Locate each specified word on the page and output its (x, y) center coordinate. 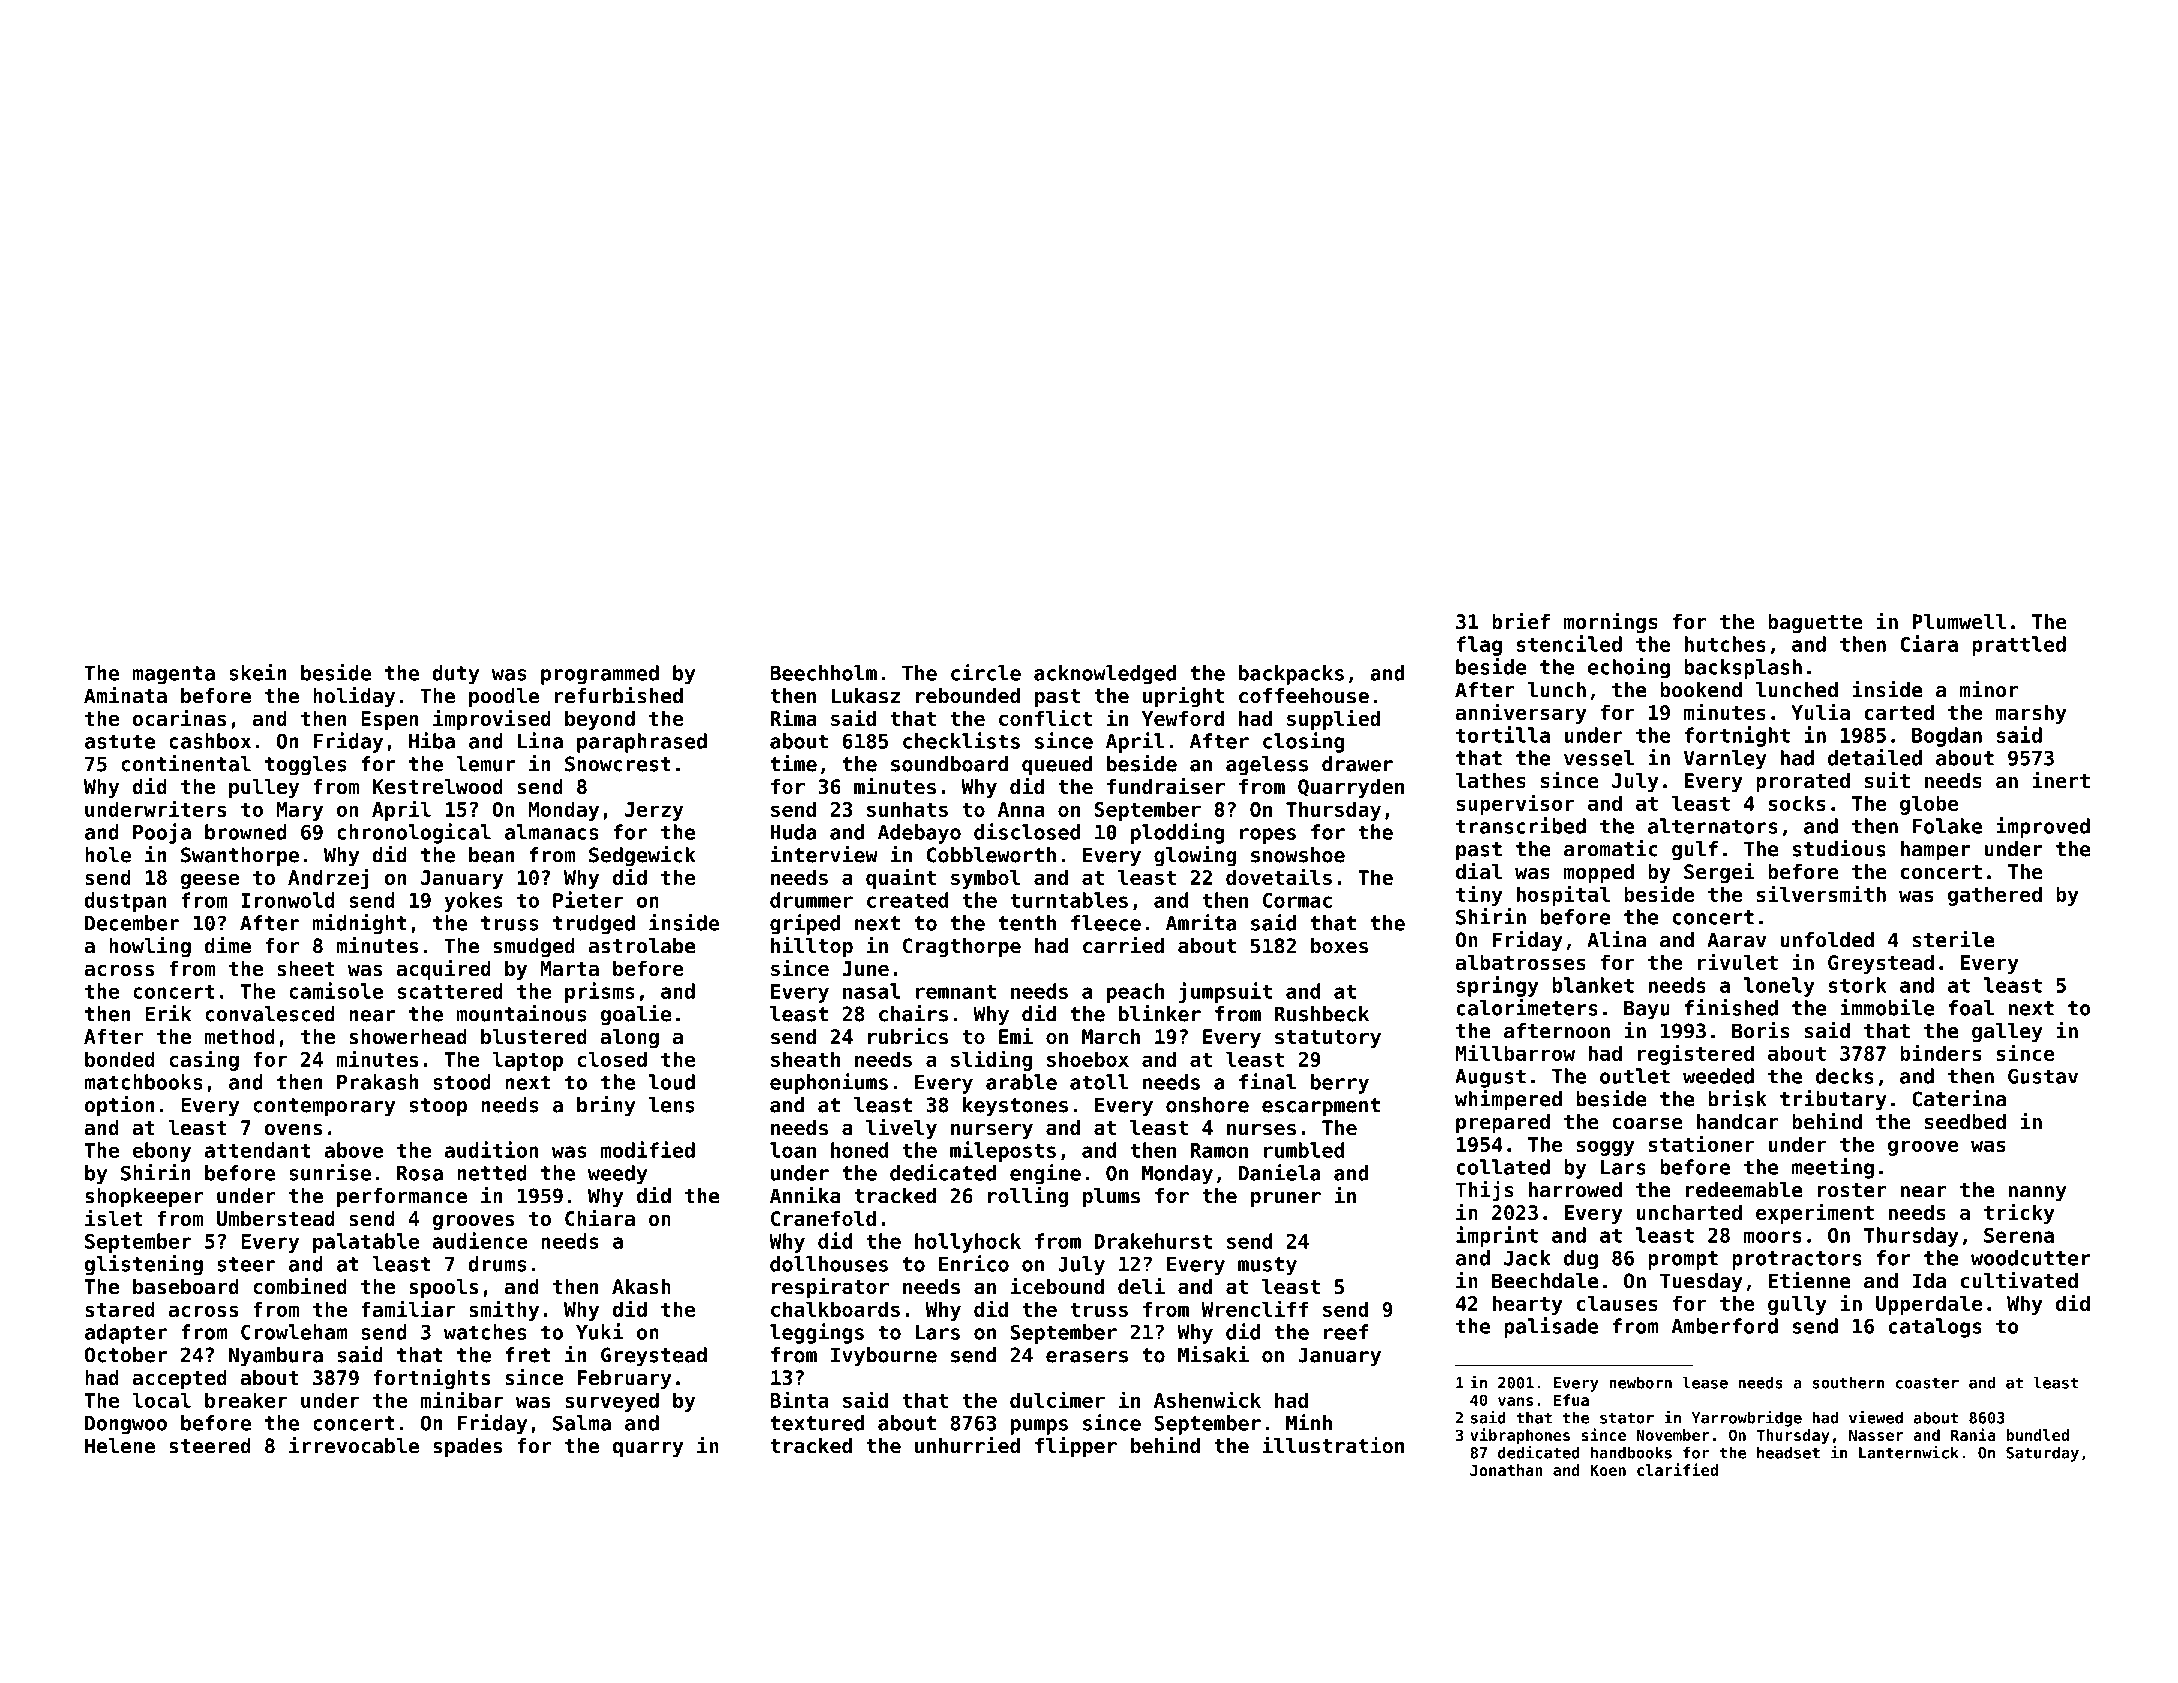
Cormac (1297, 900)
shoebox (1088, 1059)
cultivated (2019, 1280)
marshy (2031, 714)
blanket (1593, 985)
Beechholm (823, 673)
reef (1346, 1332)
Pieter (588, 899)
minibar (461, 1399)
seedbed (1965, 1122)
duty (456, 675)
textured (817, 1423)
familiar (408, 1308)
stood (462, 1082)
